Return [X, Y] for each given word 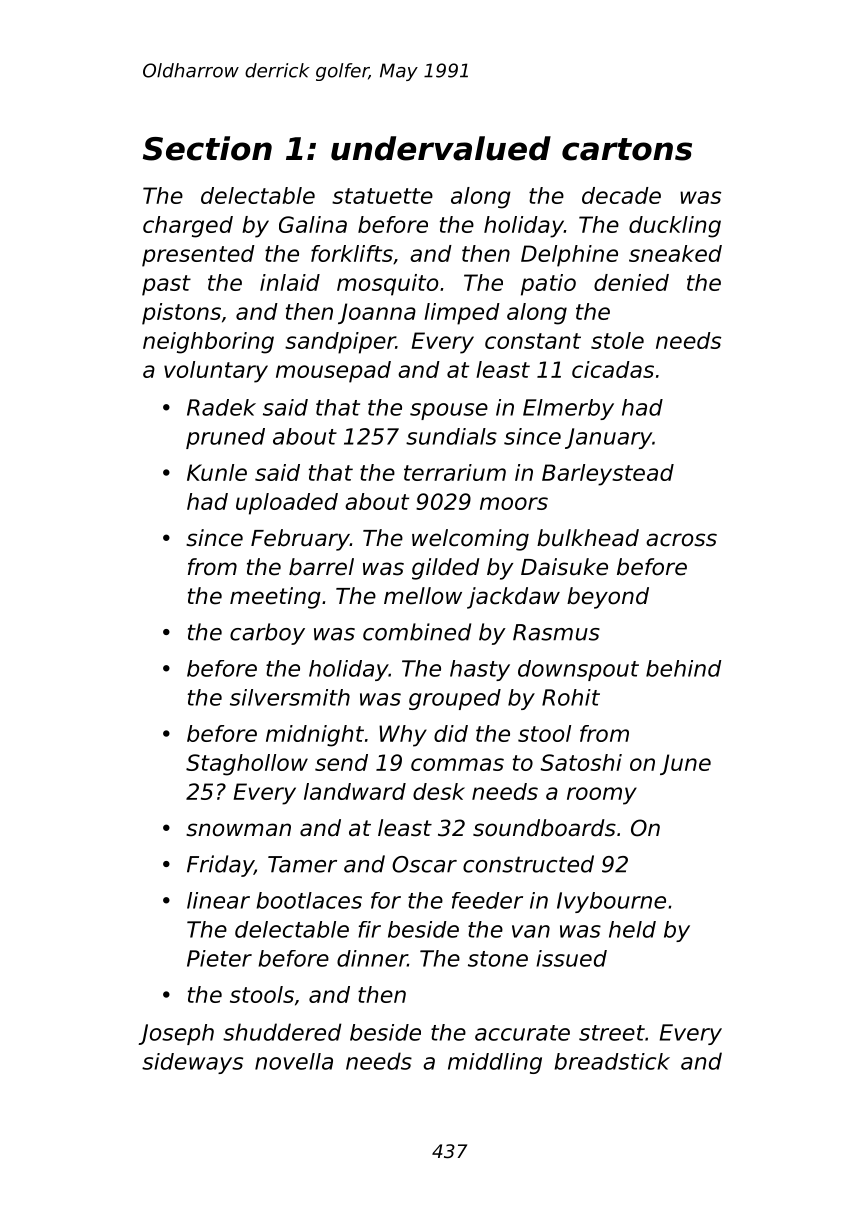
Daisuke [564, 567]
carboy [267, 634]
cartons [627, 149]
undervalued [441, 148]
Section [207, 148]
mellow [423, 596]
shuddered [282, 1032]
